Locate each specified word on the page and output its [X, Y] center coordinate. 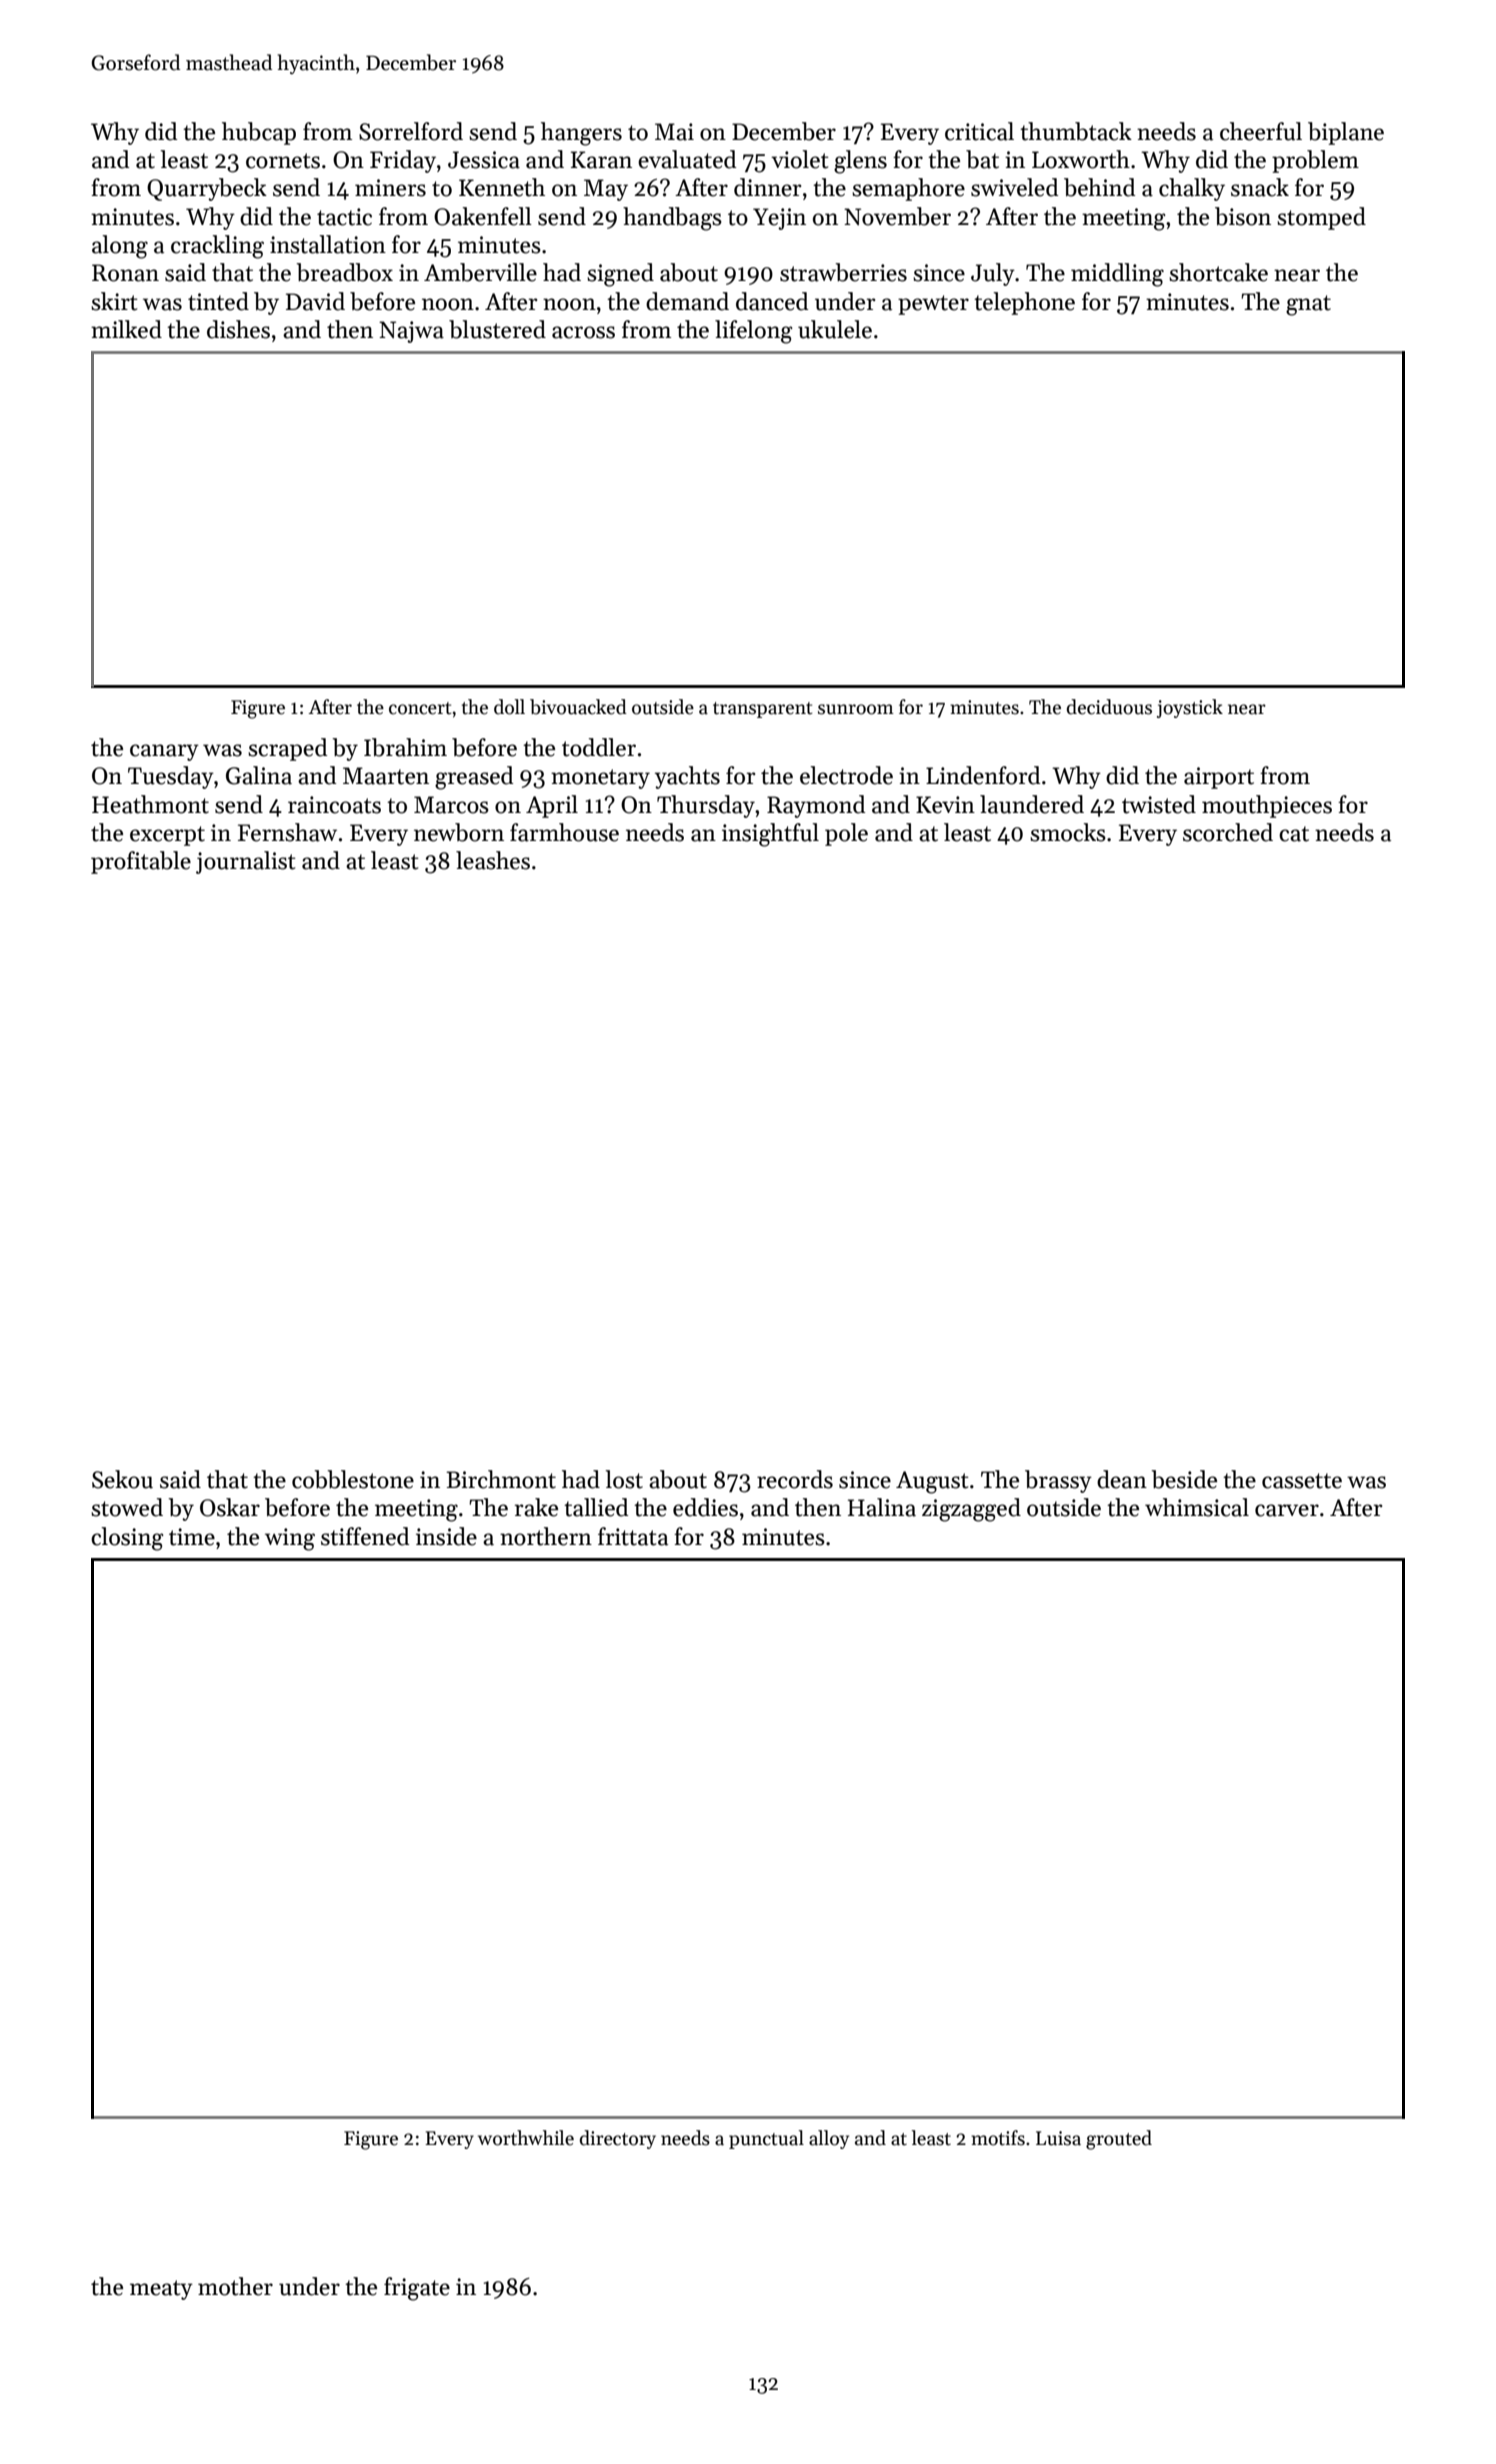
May [606, 190]
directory [618, 2139]
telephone [1024, 303]
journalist [246, 862]
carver [1287, 1510]
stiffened [365, 1536]
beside [1184, 1479]
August [932, 1482]
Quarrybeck [207, 189]
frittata [633, 1536]
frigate [417, 2289]
